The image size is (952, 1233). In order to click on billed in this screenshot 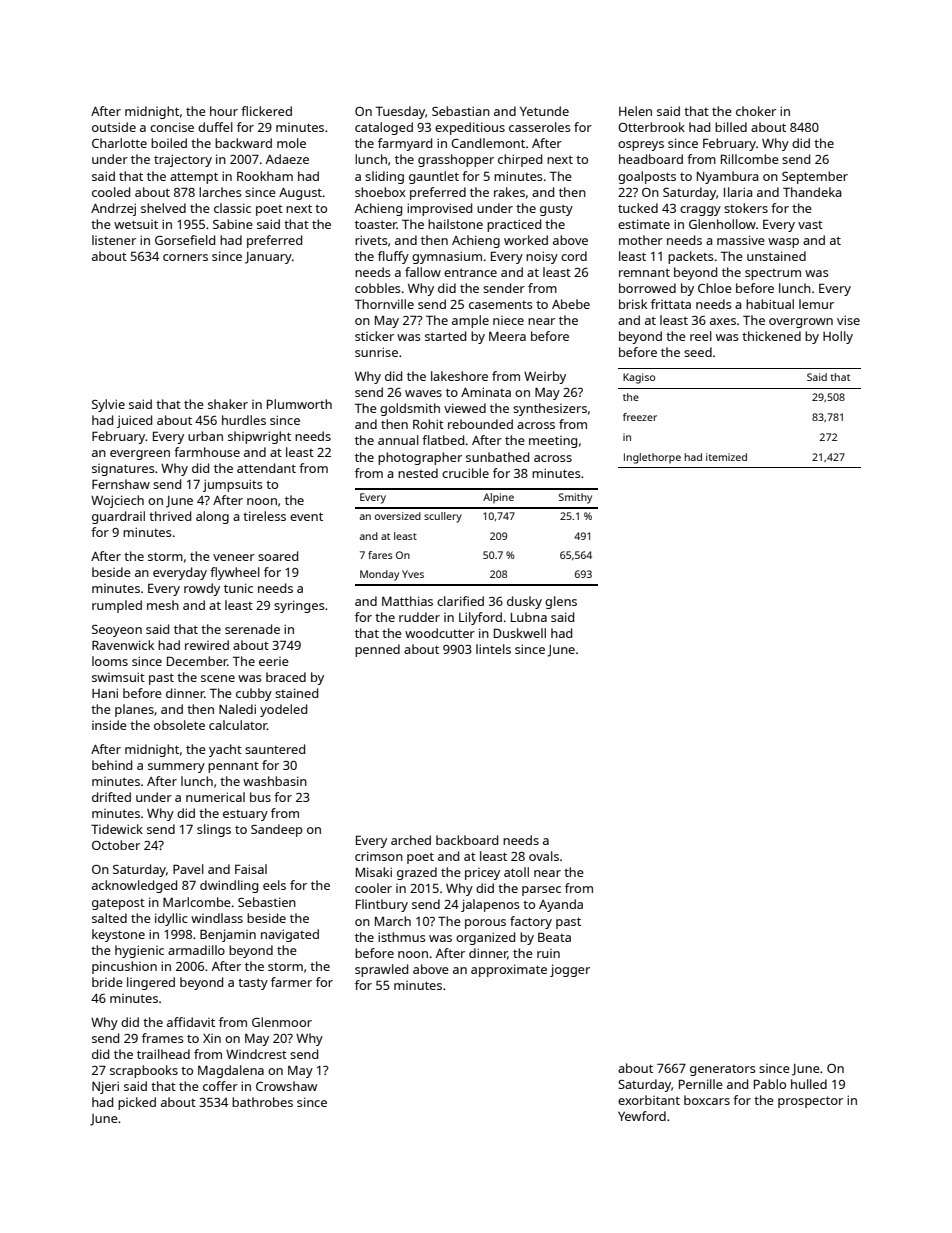, I will do `click(731, 127)`.
